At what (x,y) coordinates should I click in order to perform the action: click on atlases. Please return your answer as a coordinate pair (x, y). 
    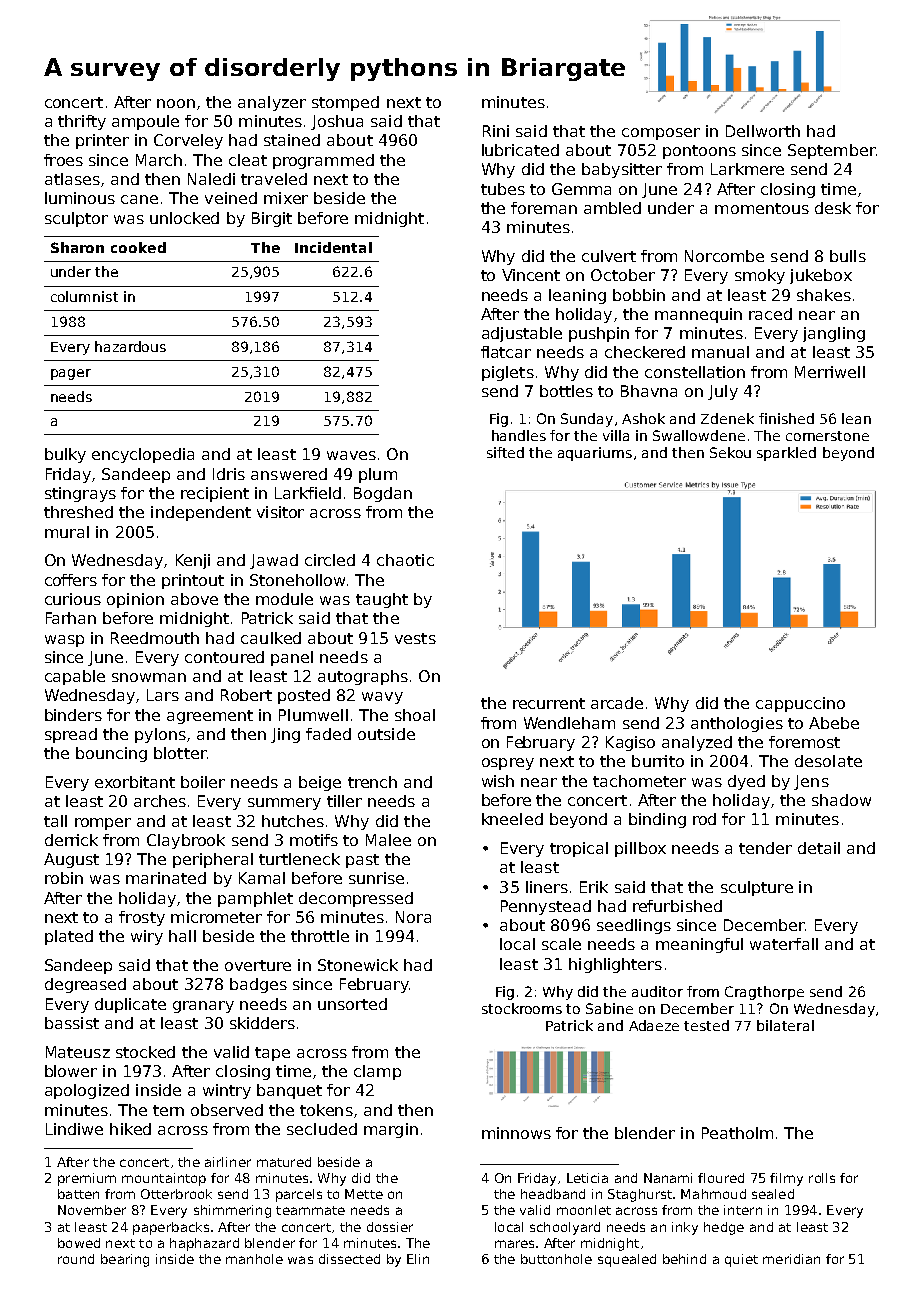
    Looking at the image, I should click on (72, 179).
